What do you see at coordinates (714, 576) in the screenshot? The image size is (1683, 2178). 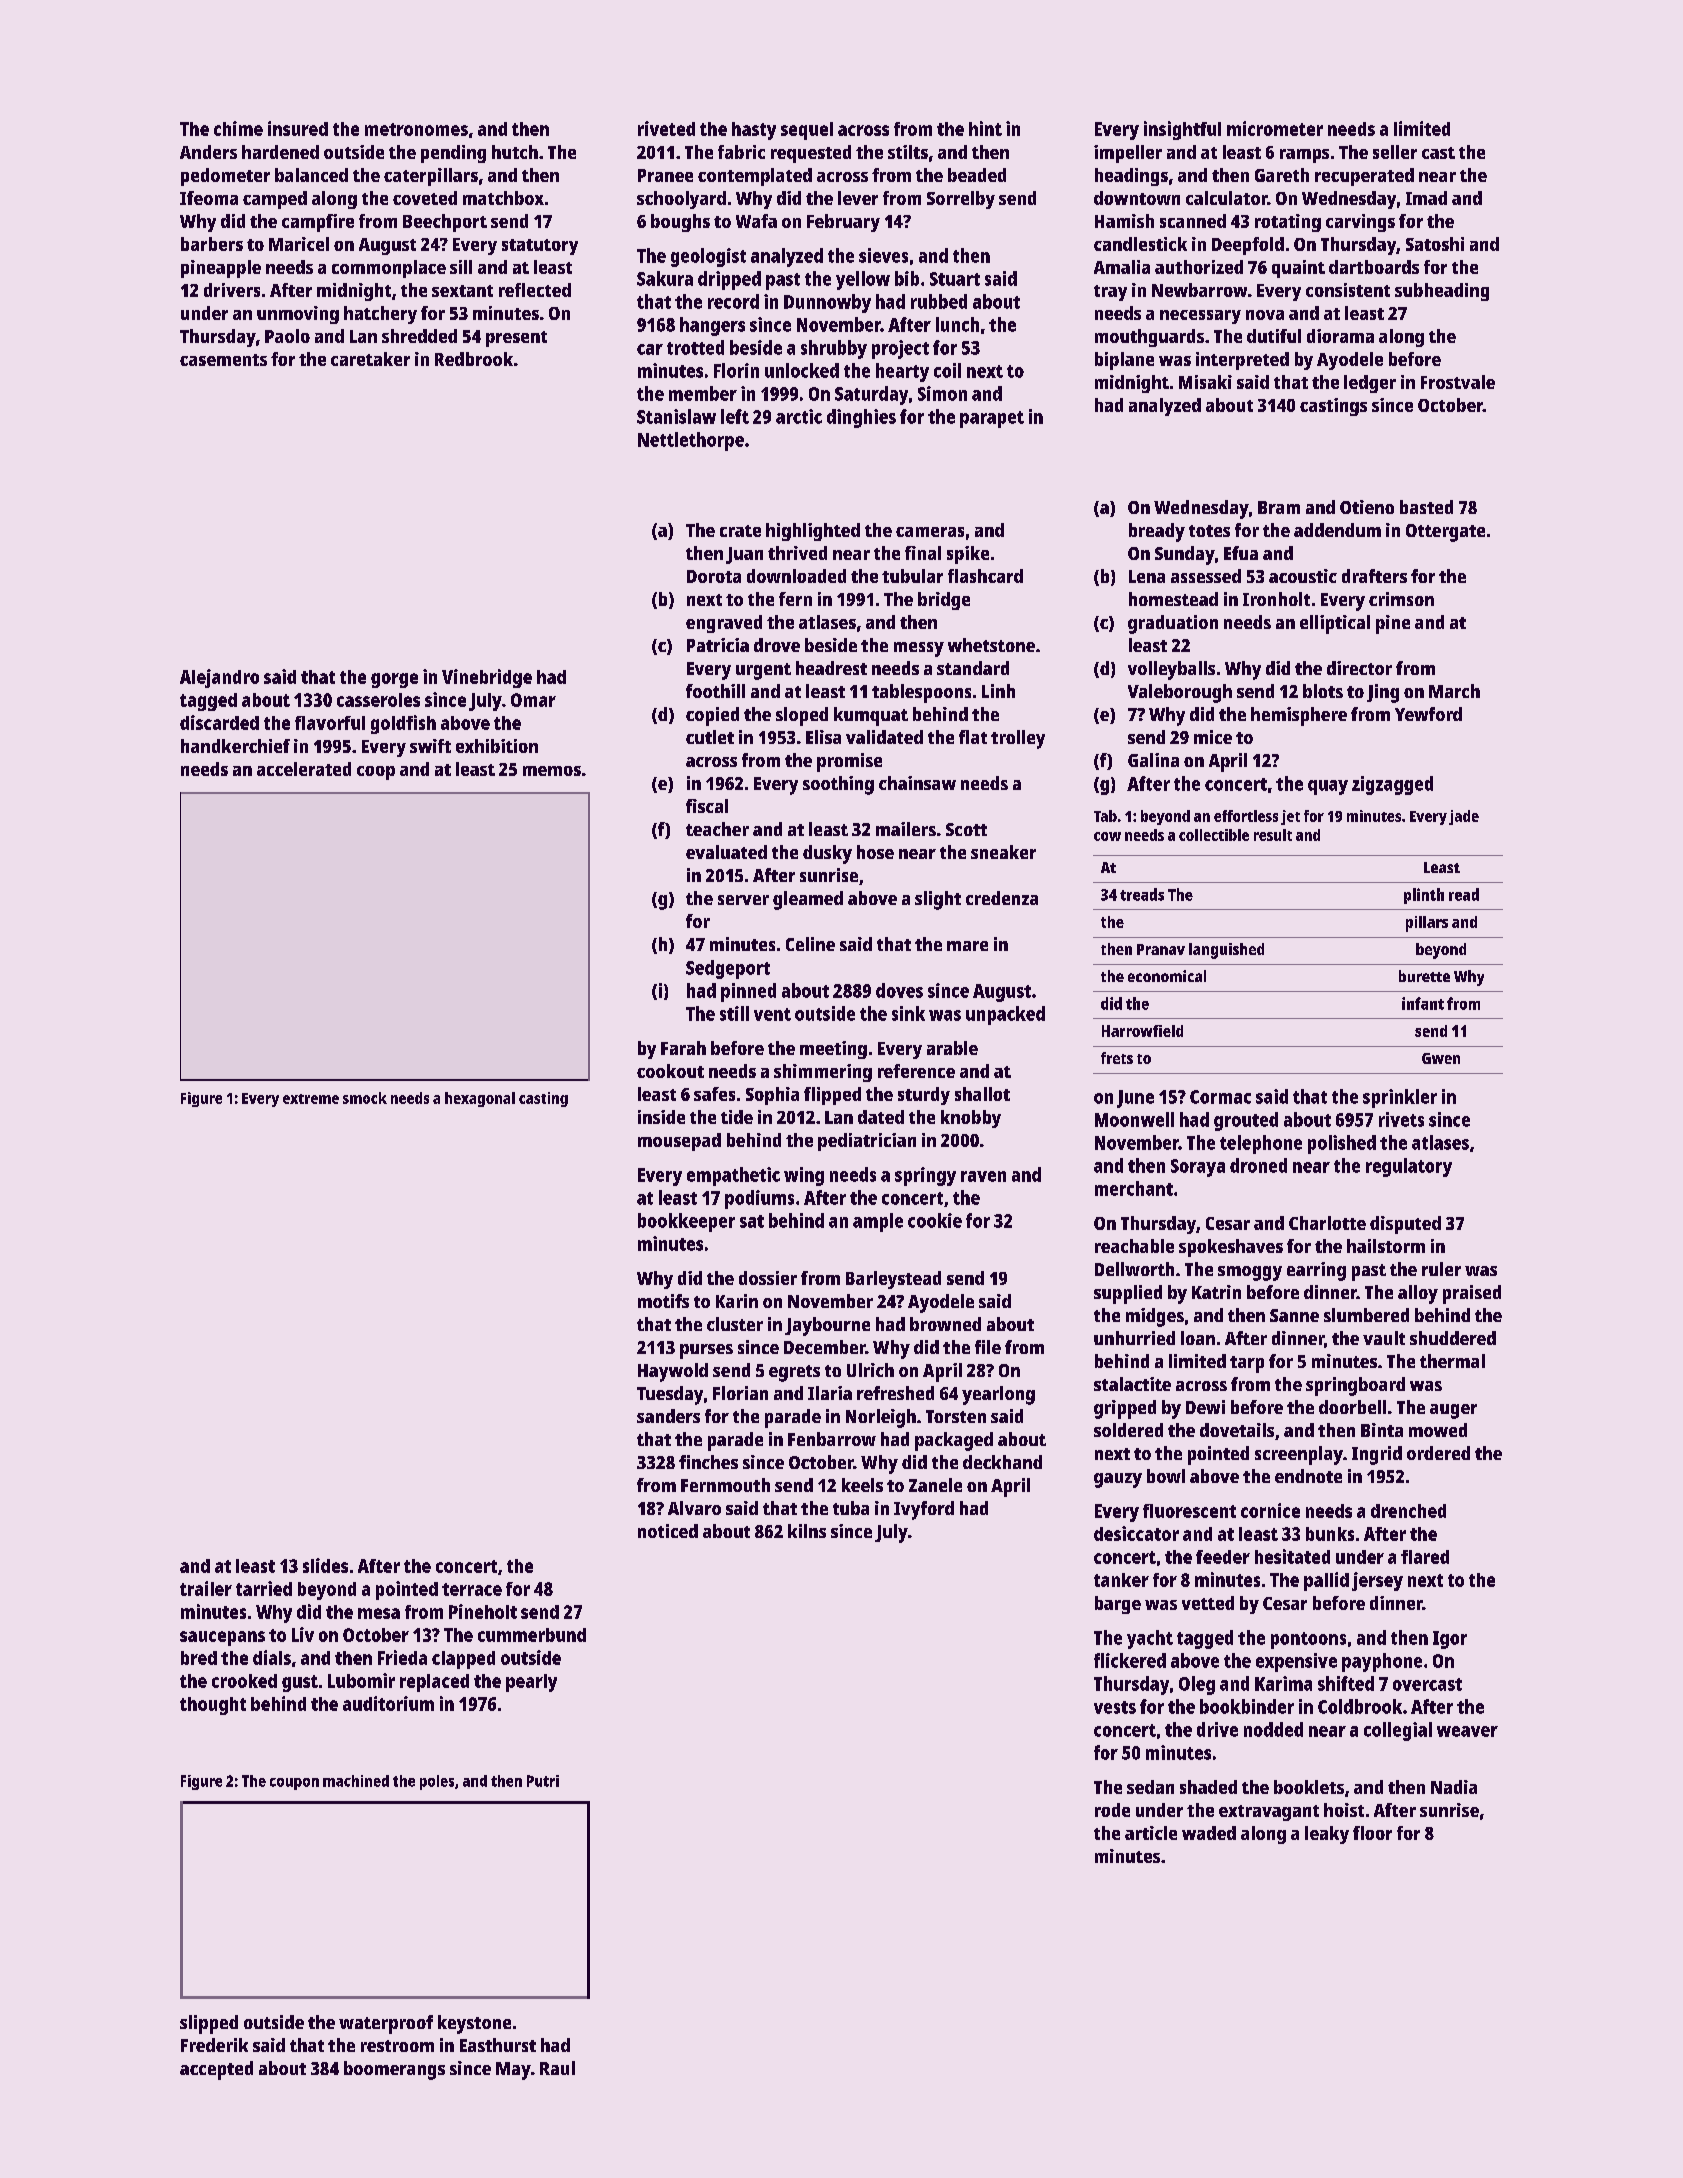 I see `Dorota` at bounding box center [714, 576].
